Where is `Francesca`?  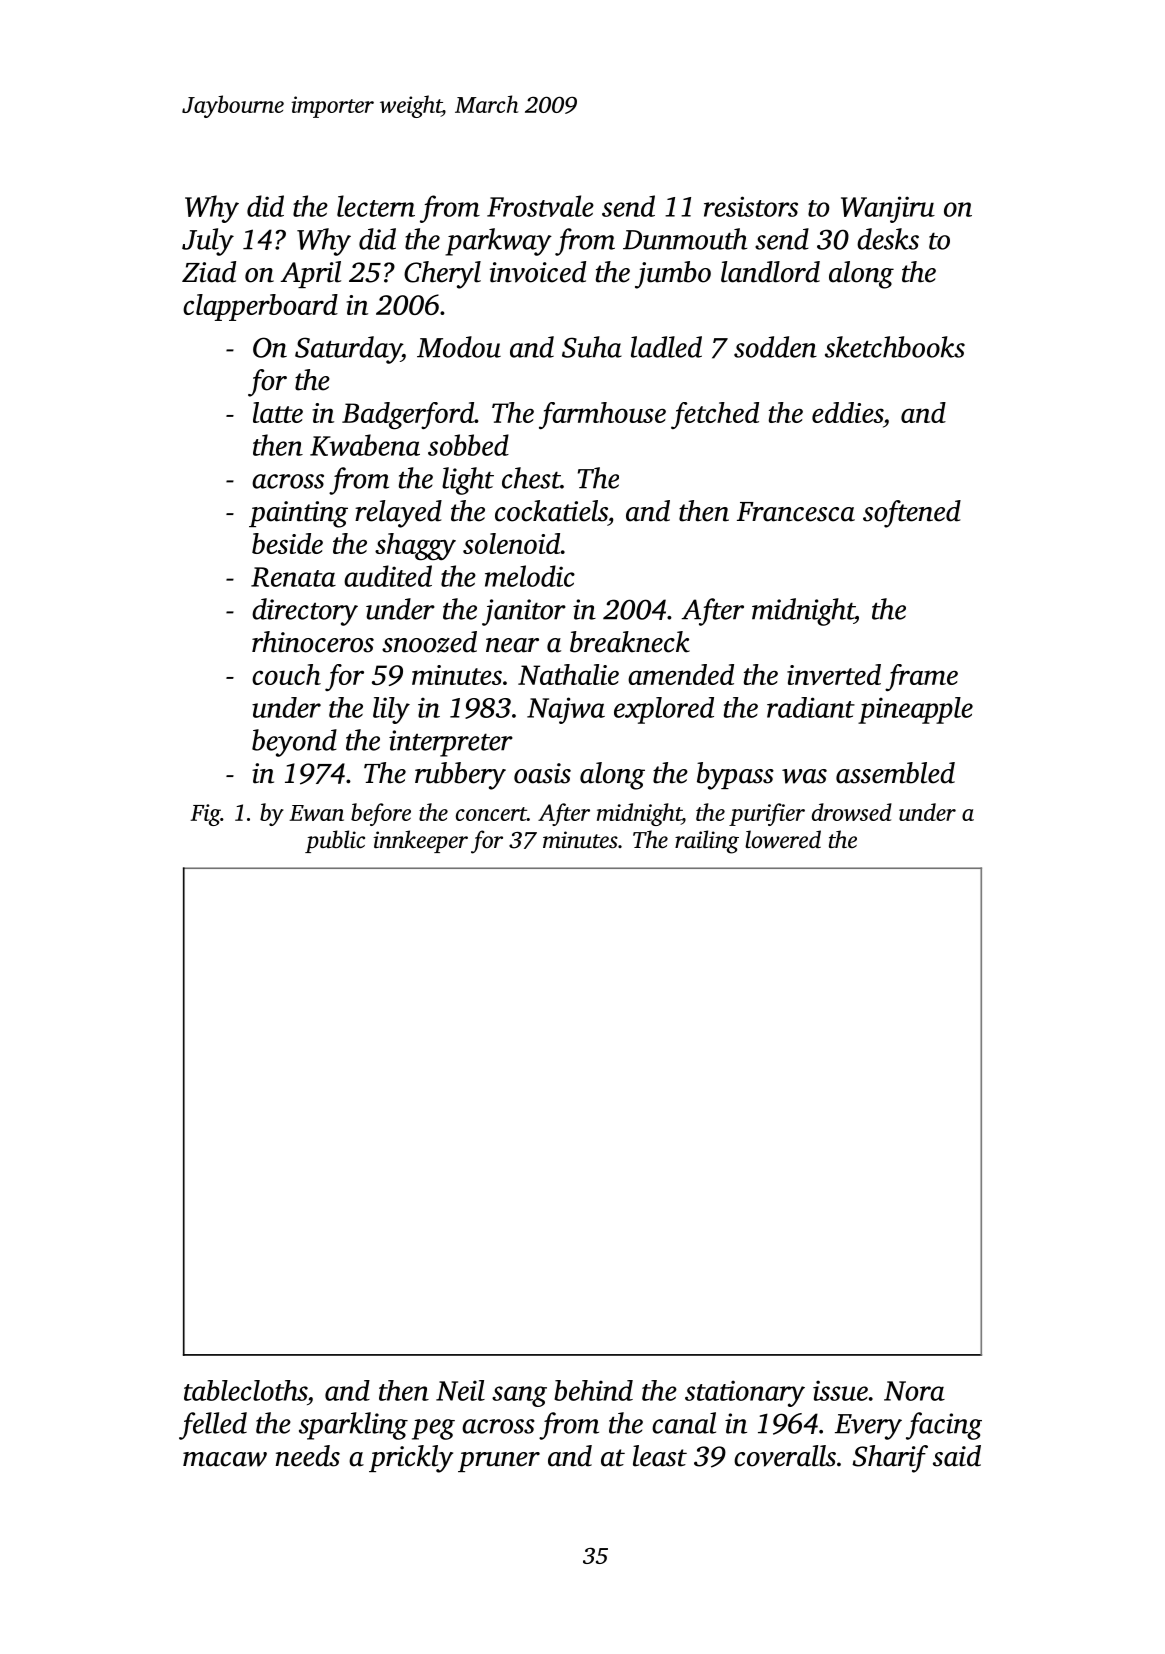 Francesca is located at coordinates (796, 512).
